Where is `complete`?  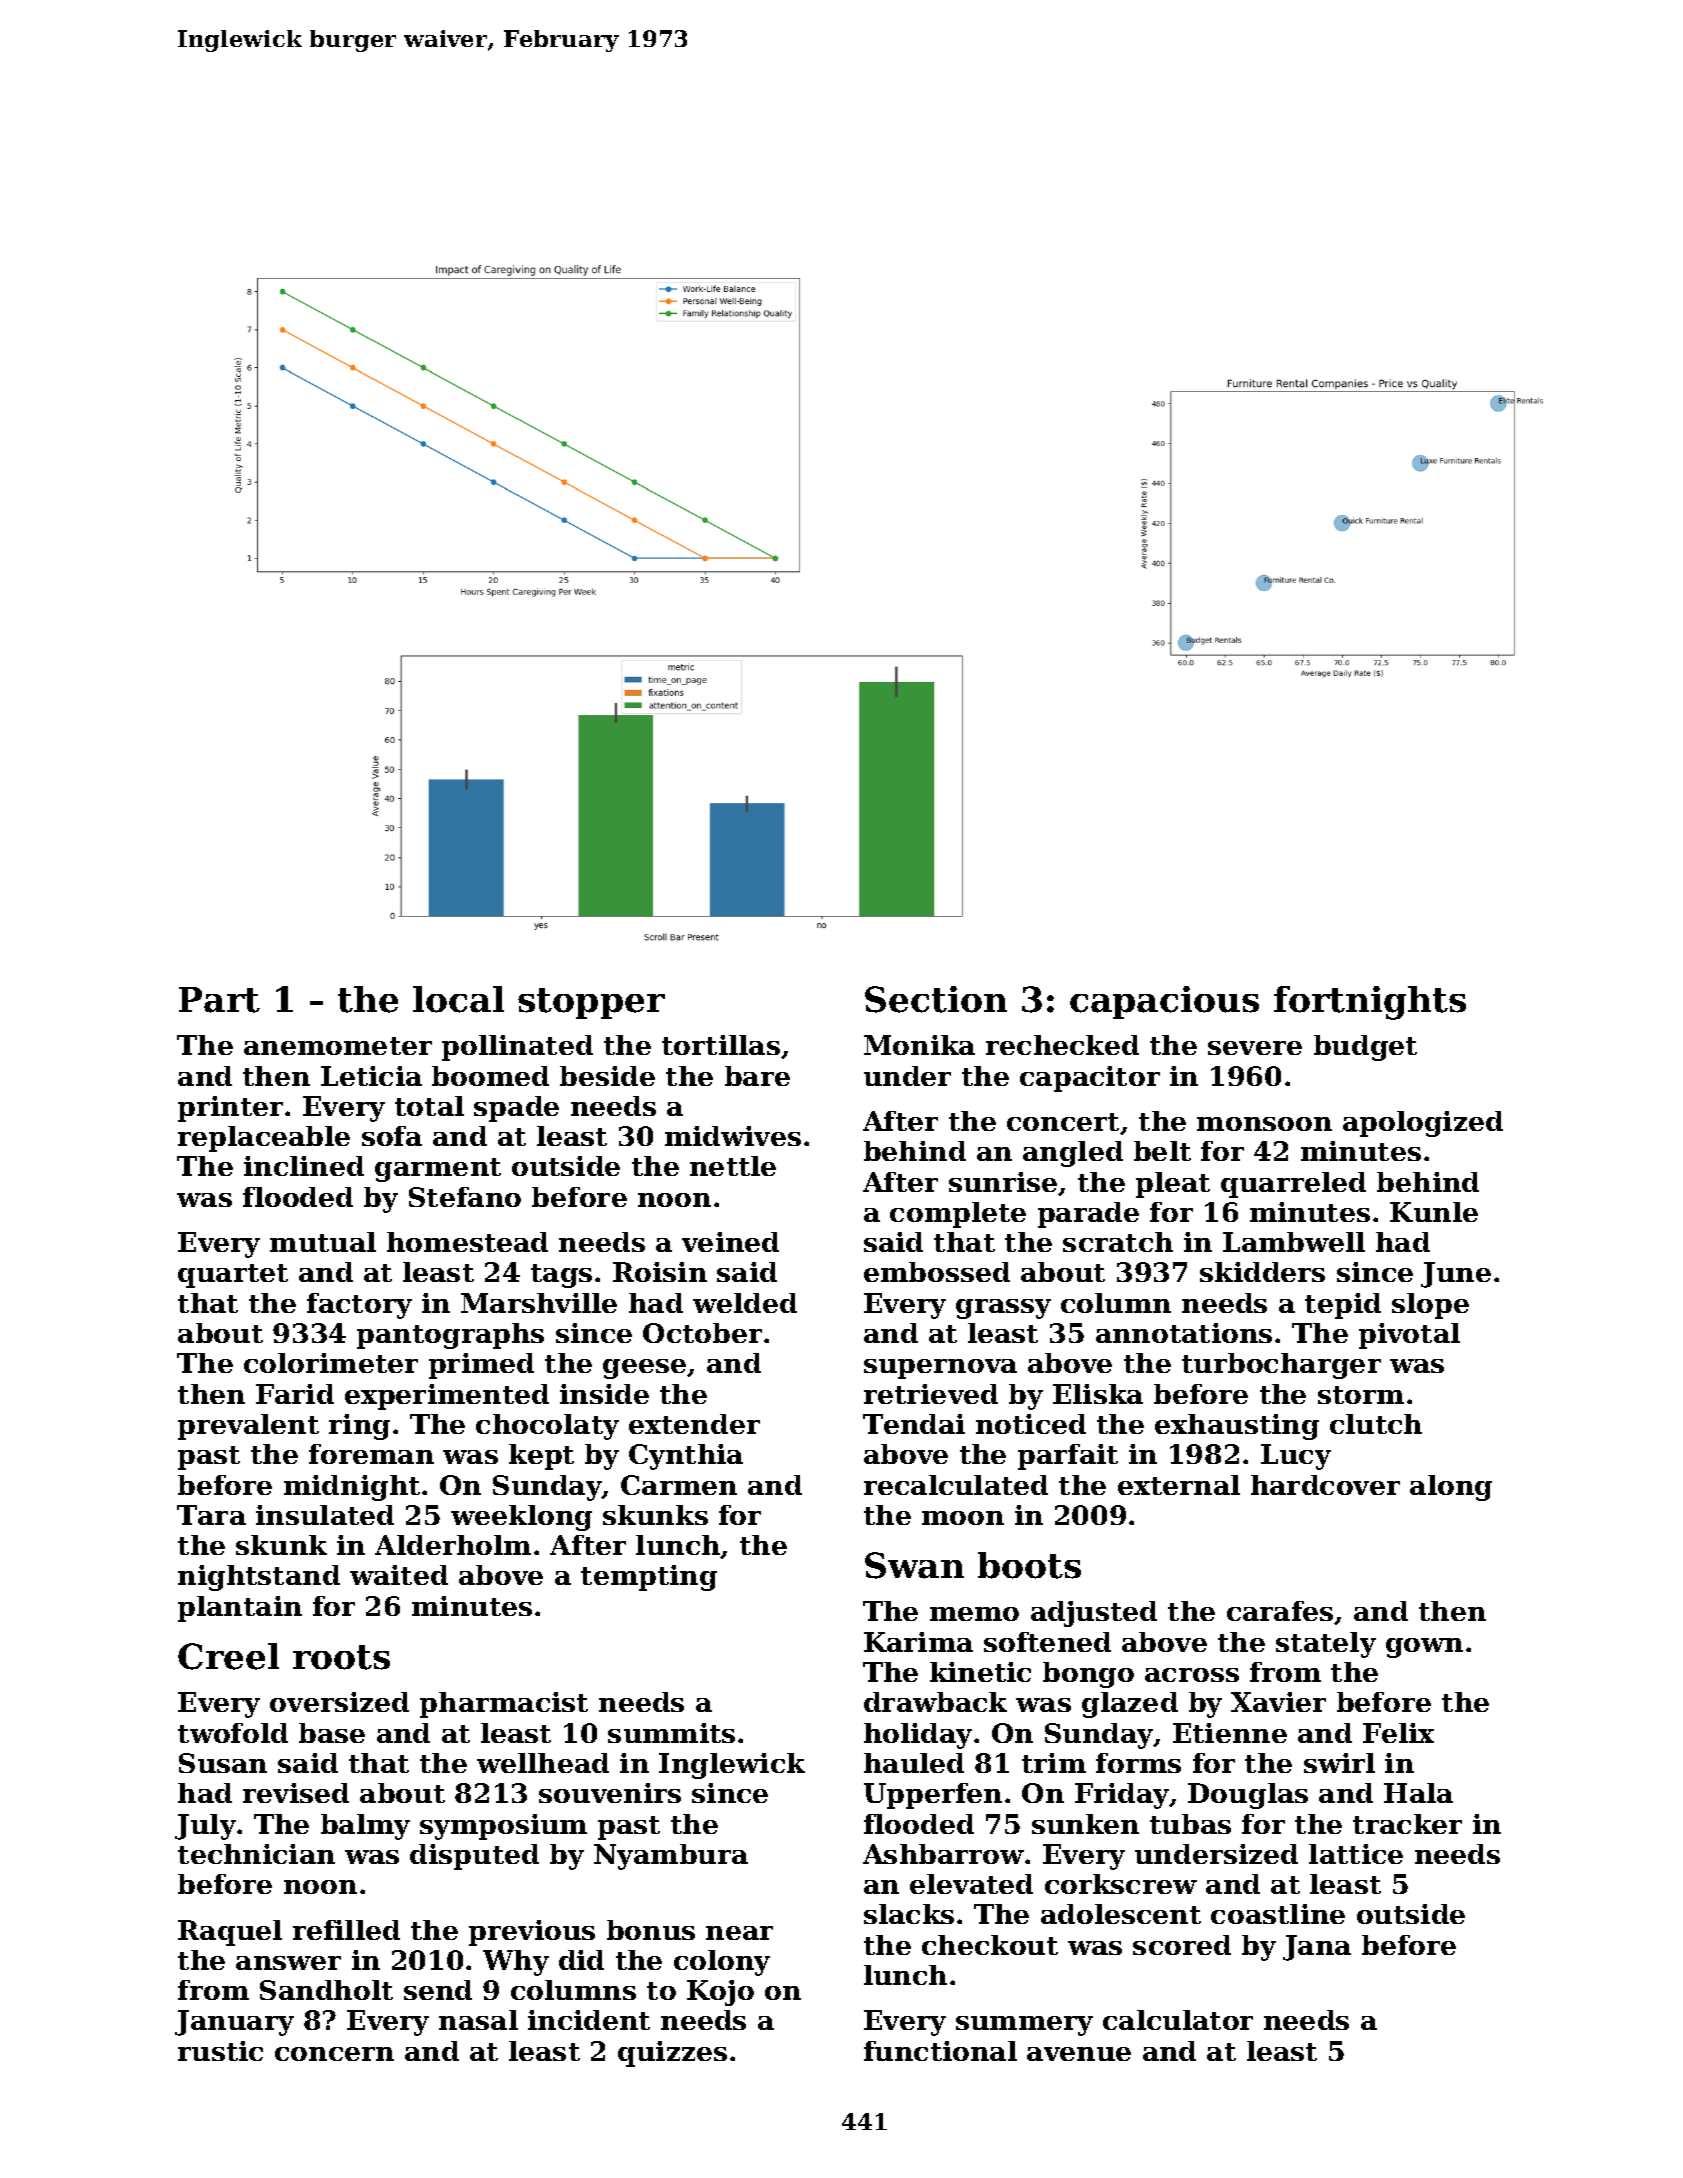 complete is located at coordinates (958, 1215).
